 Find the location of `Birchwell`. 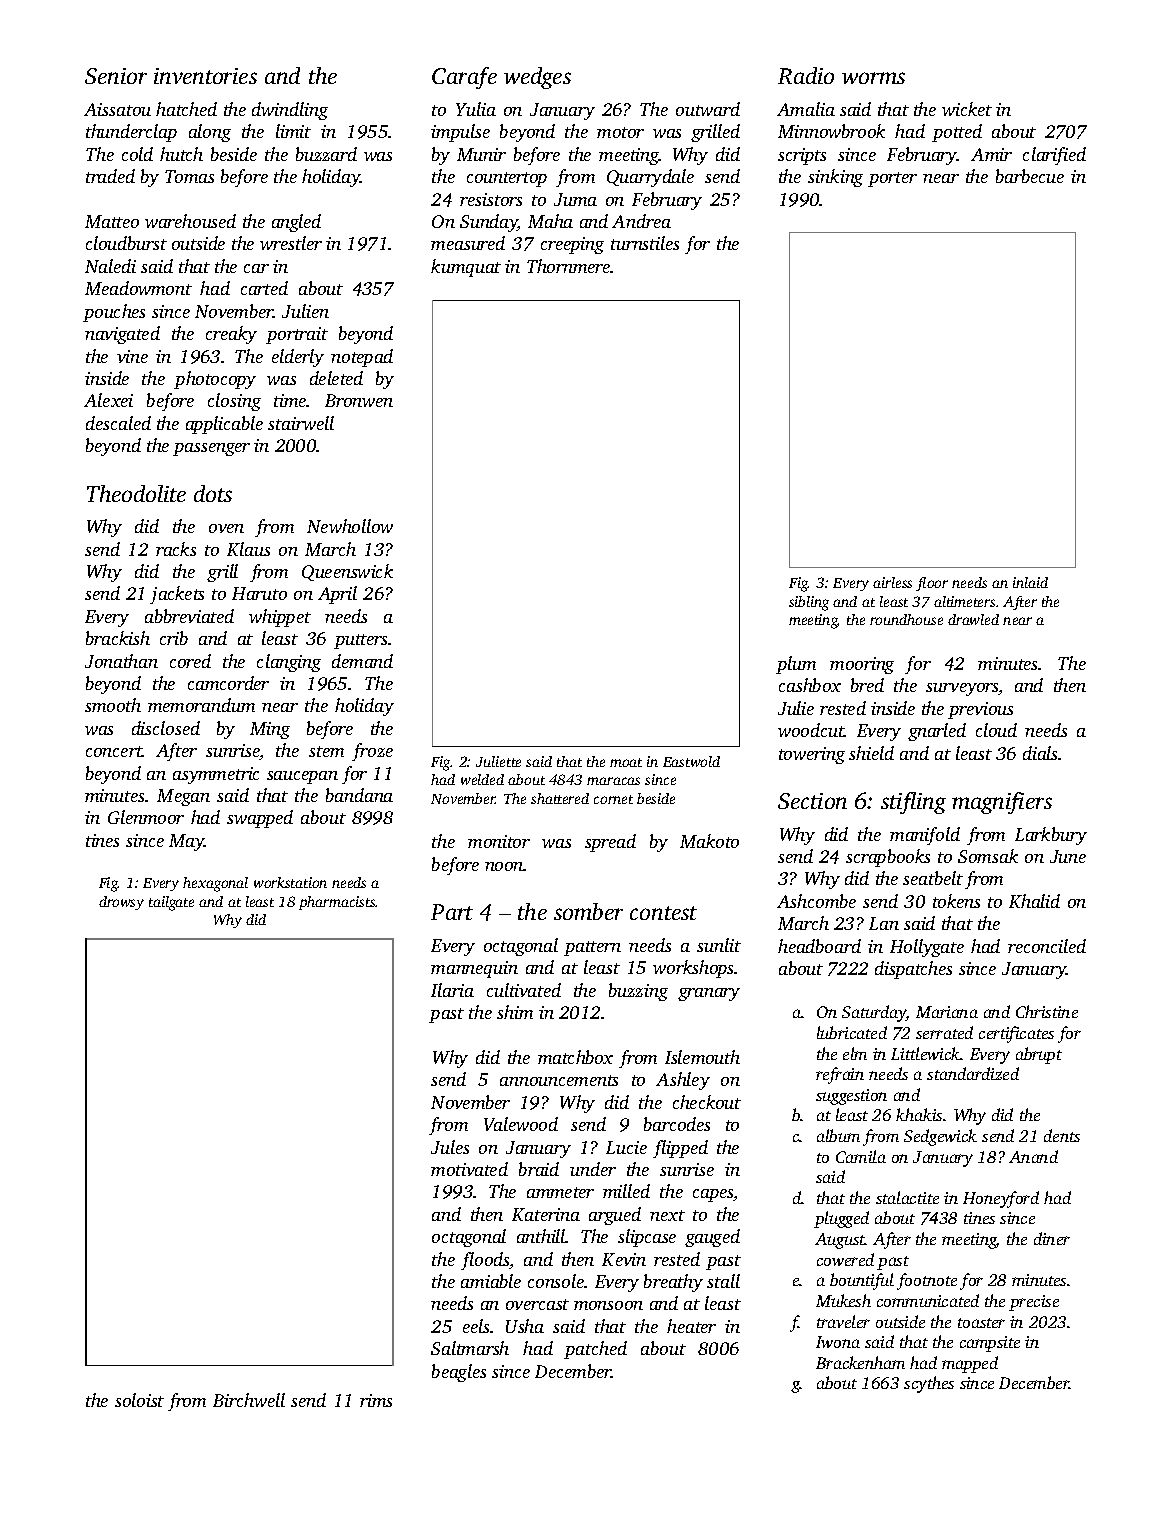

Birchwell is located at coordinates (249, 1400).
